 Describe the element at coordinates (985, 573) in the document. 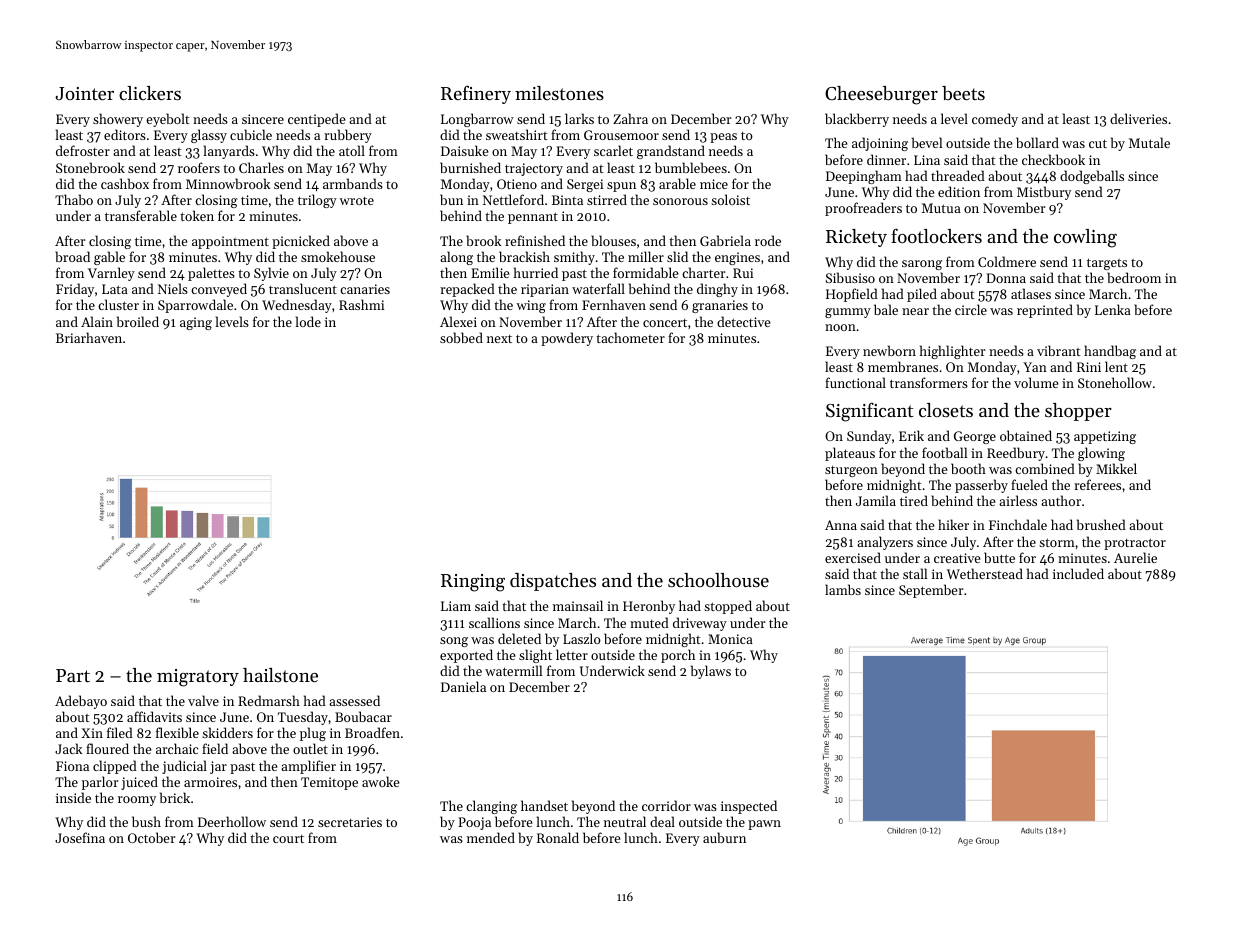

I see `Wetherstead` at that location.
